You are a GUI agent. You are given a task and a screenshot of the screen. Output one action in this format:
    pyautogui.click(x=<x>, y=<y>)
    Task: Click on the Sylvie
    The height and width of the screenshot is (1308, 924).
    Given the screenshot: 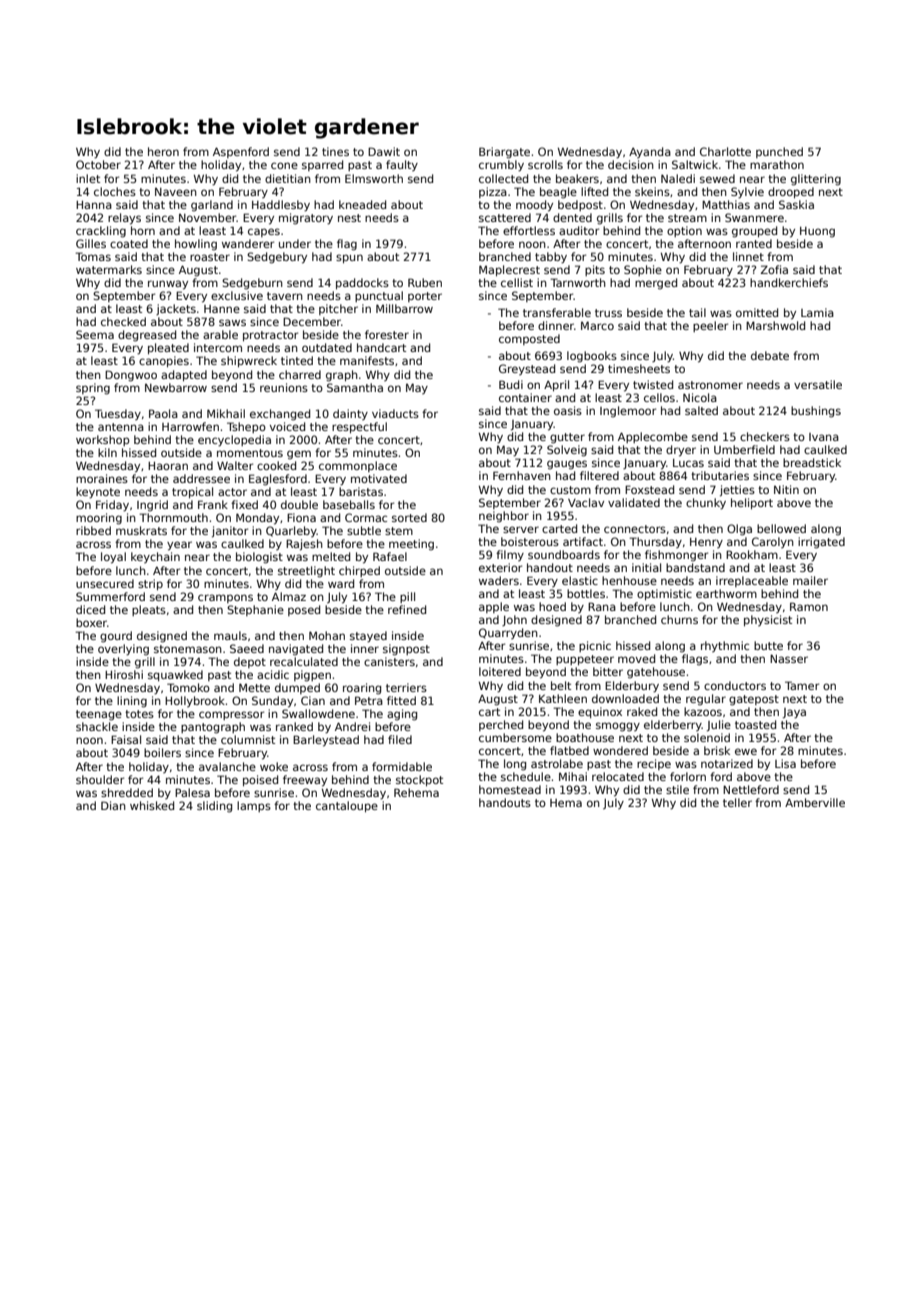 What is the action you would take?
    pyautogui.click(x=747, y=193)
